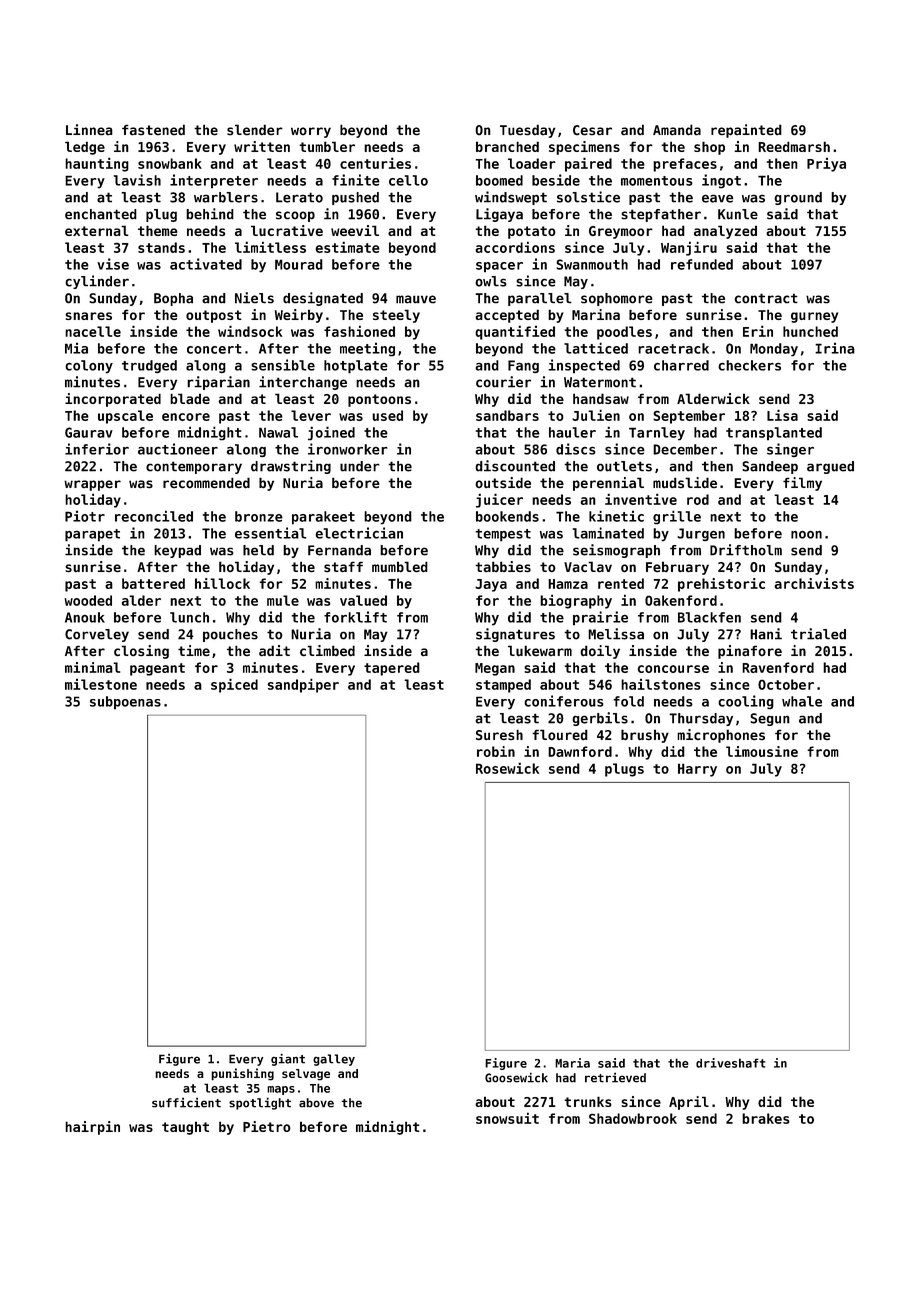  Describe the element at coordinates (255, 130) in the screenshot. I see `slender` at that location.
